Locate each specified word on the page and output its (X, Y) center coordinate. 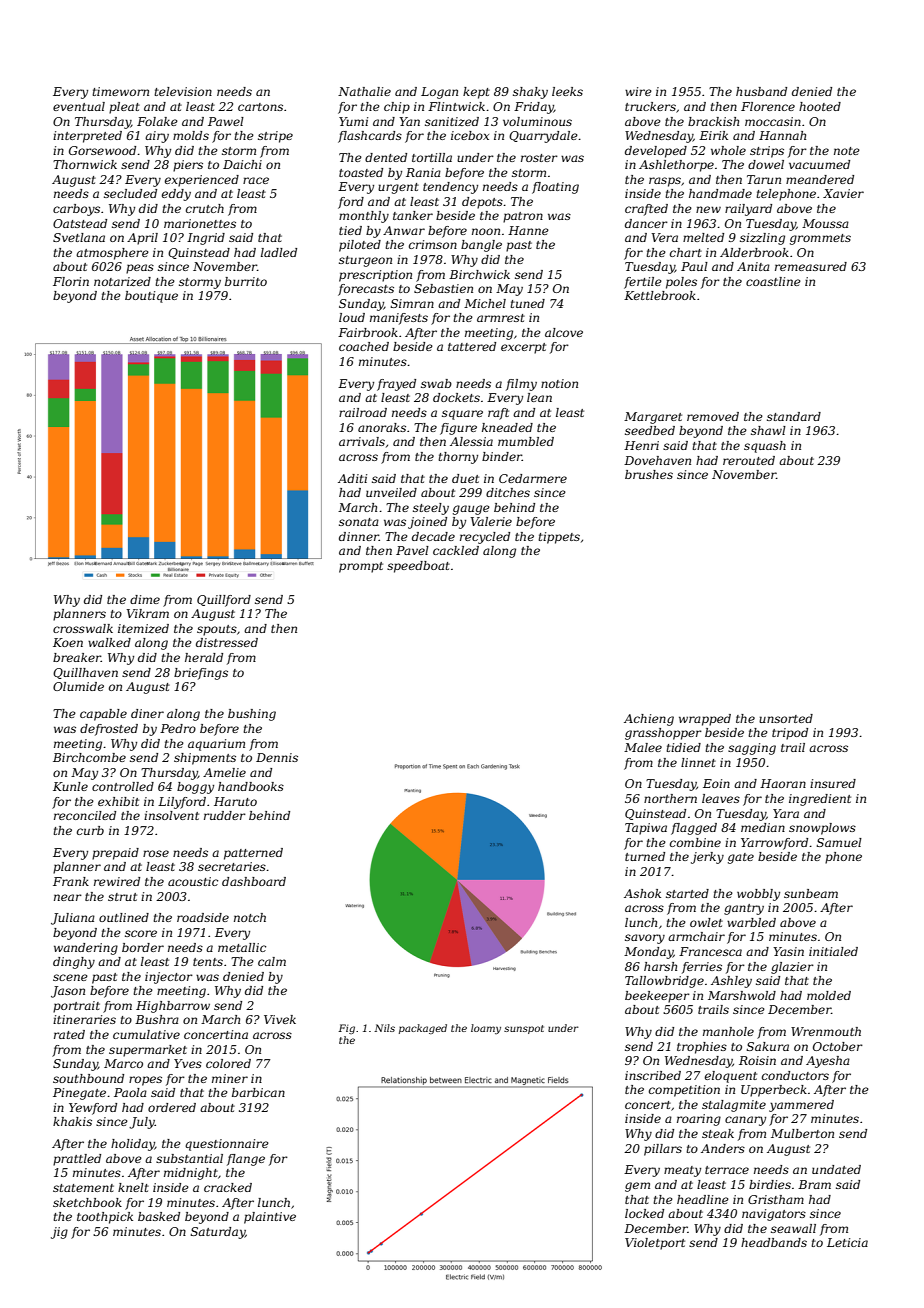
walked (109, 642)
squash (765, 447)
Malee (643, 747)
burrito (246, 281)
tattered (472, 346)
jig (59, 1233)
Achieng (649, 720)
